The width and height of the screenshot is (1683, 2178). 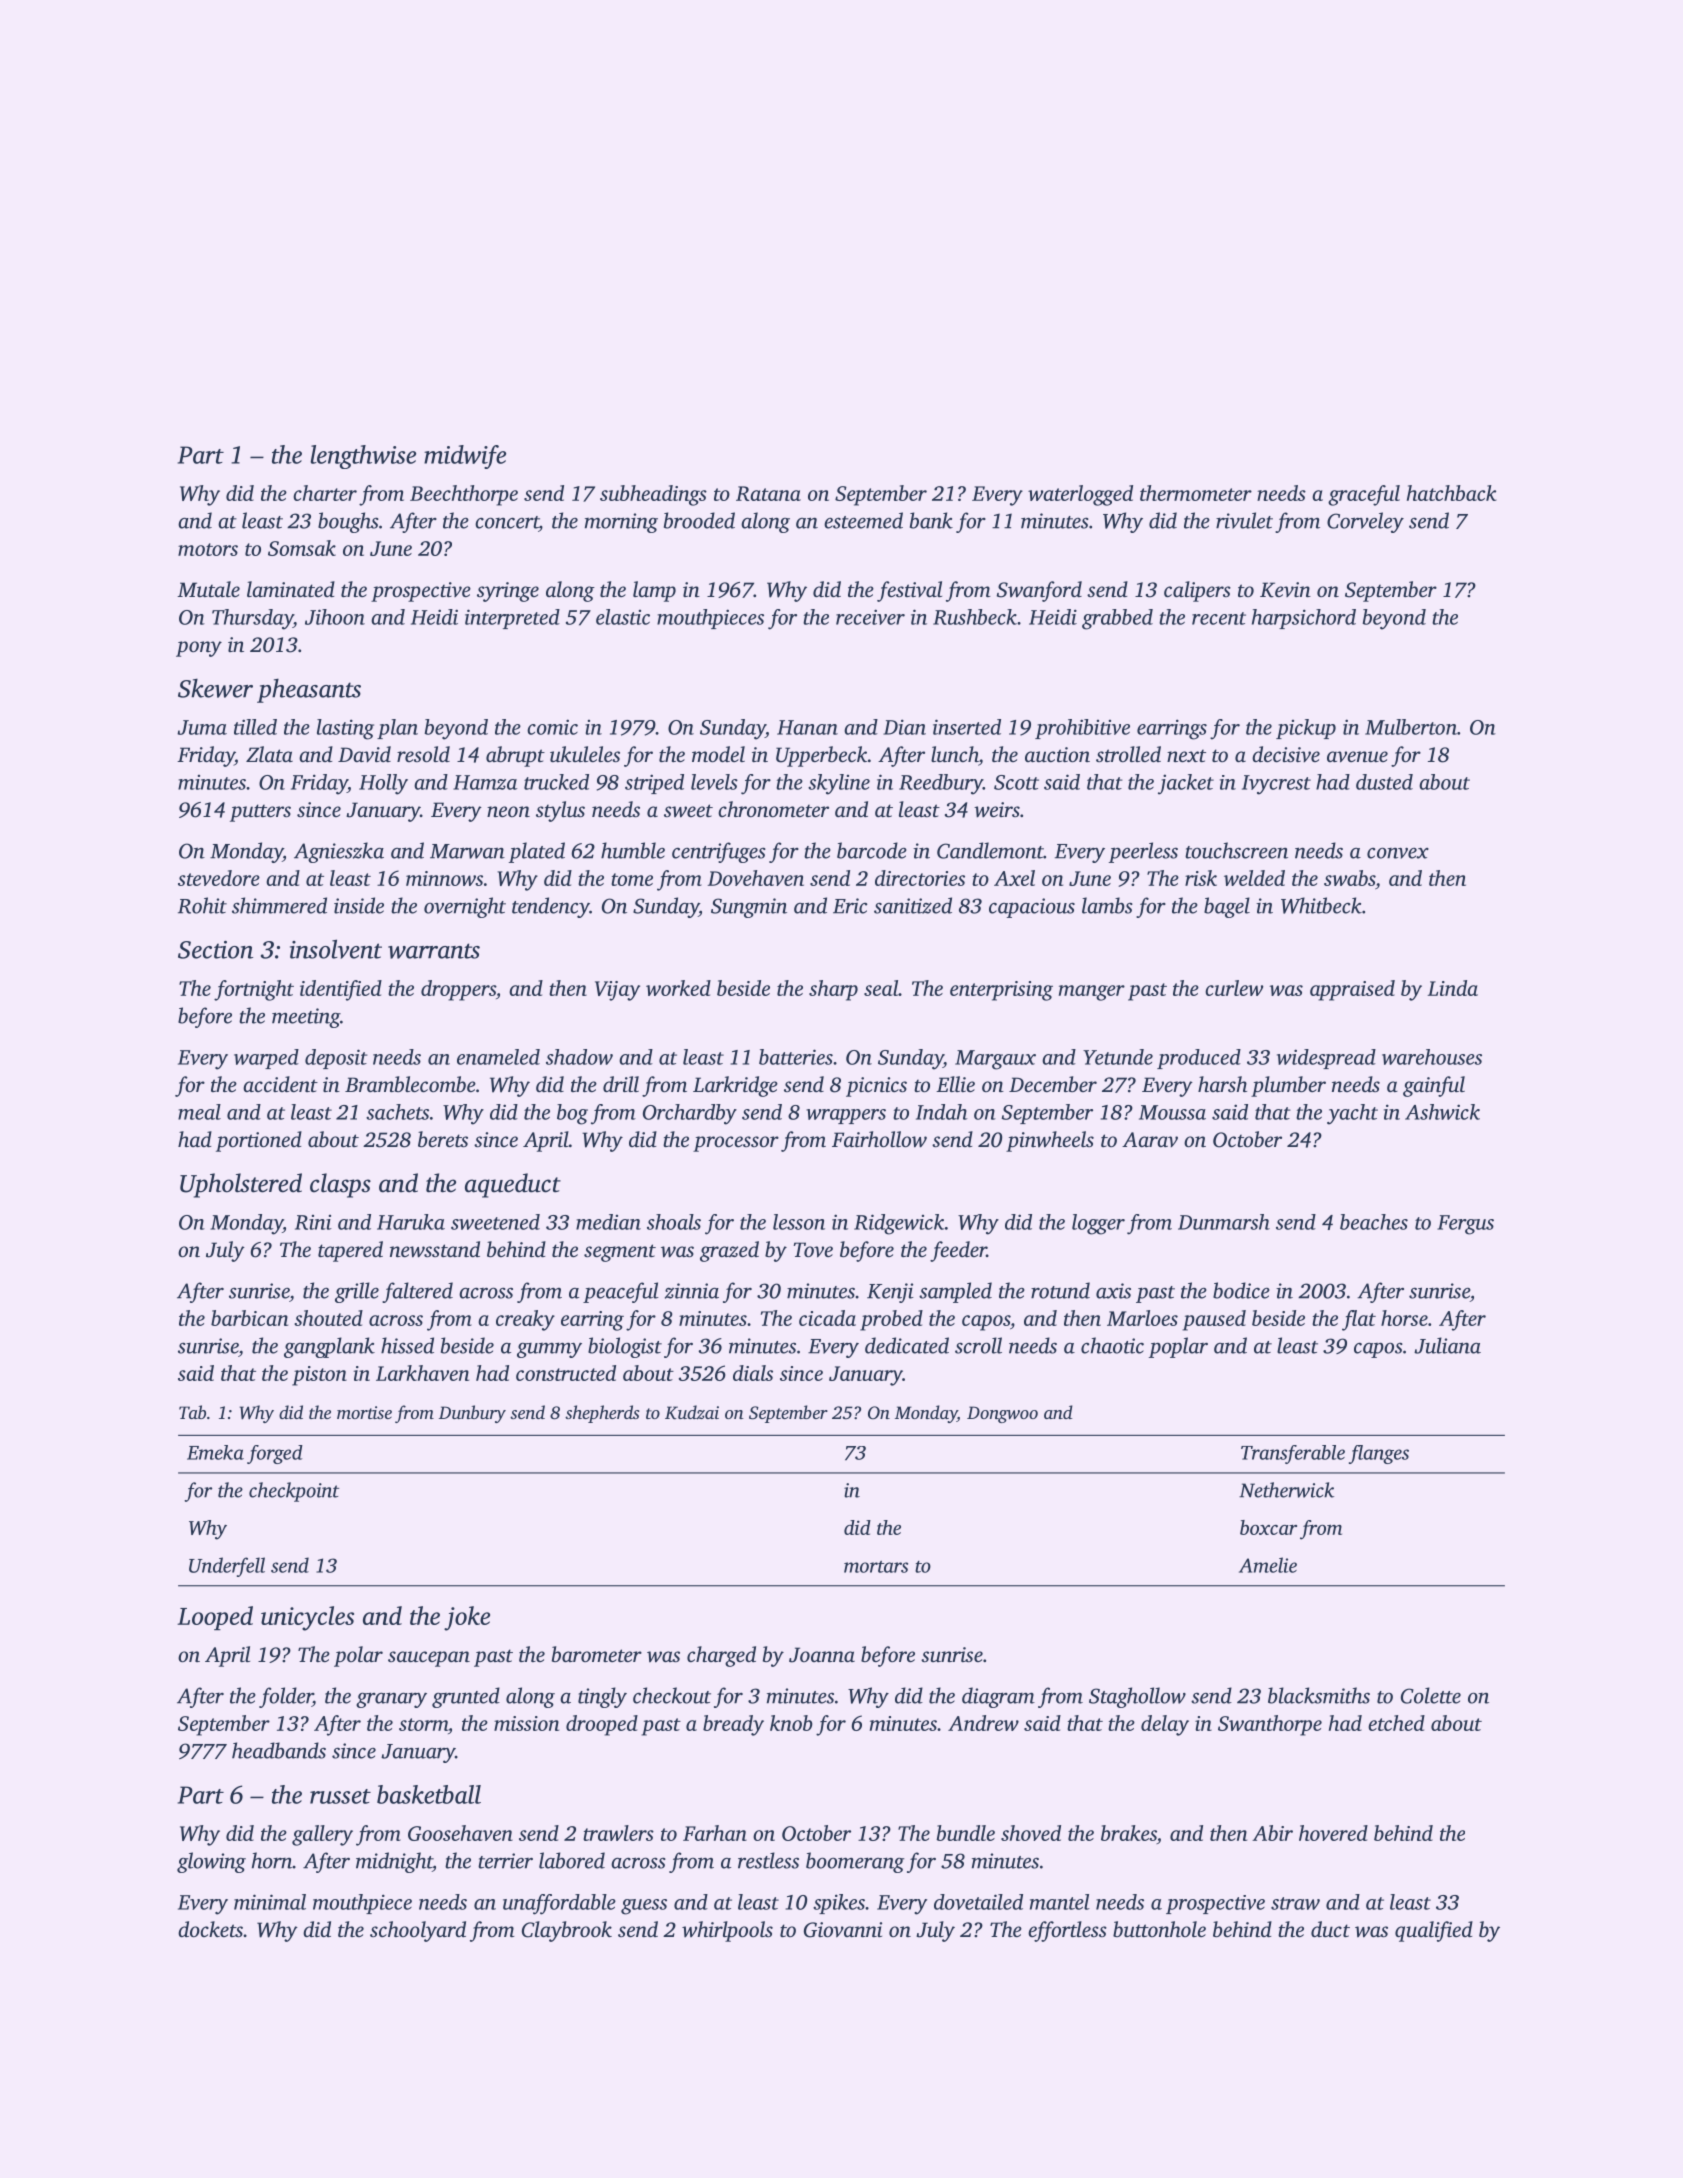 I want to click on Hanan, so click(x=807, y=727).
